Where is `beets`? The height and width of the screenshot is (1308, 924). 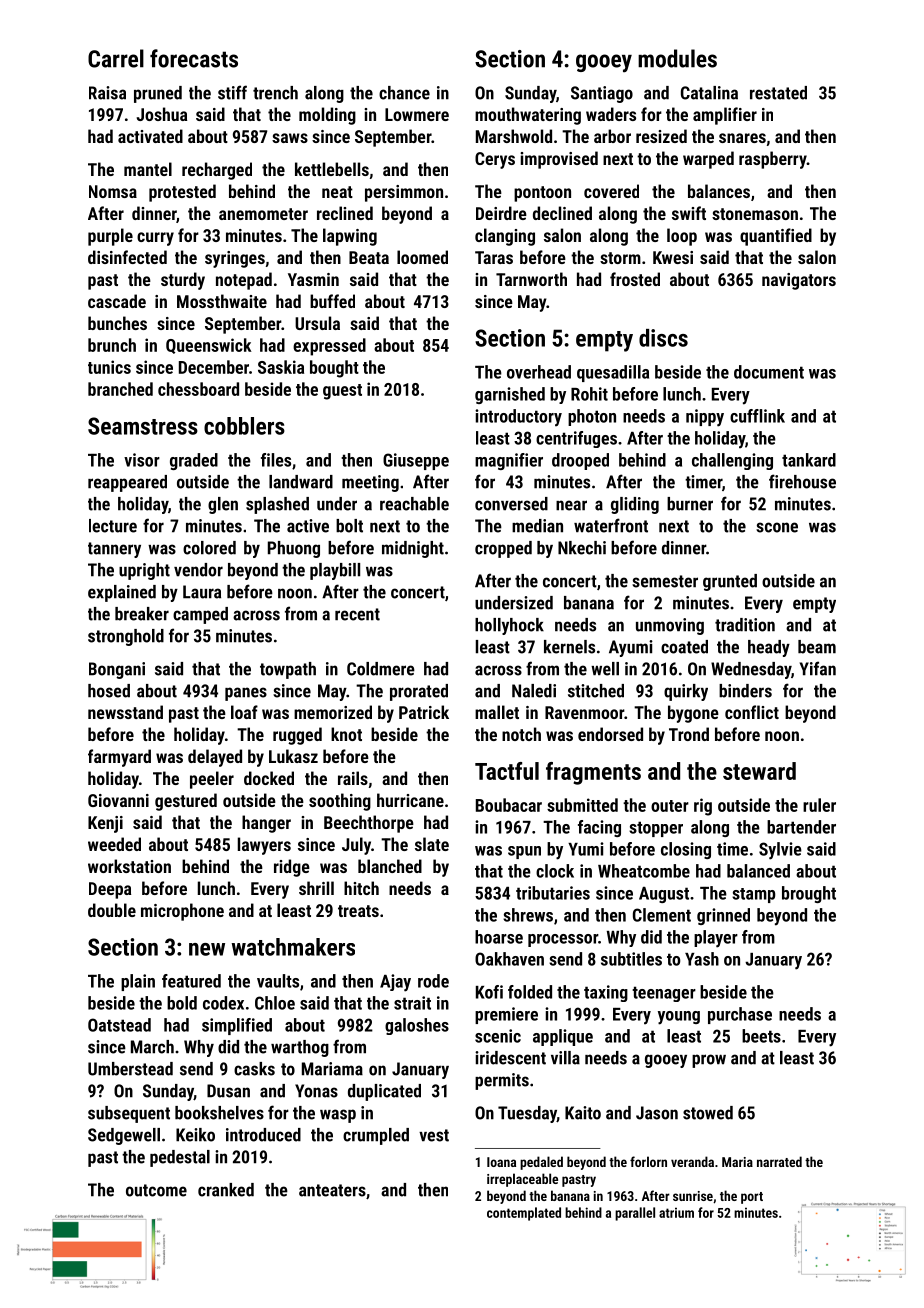 beets is located at coordinates (761, 1036).
